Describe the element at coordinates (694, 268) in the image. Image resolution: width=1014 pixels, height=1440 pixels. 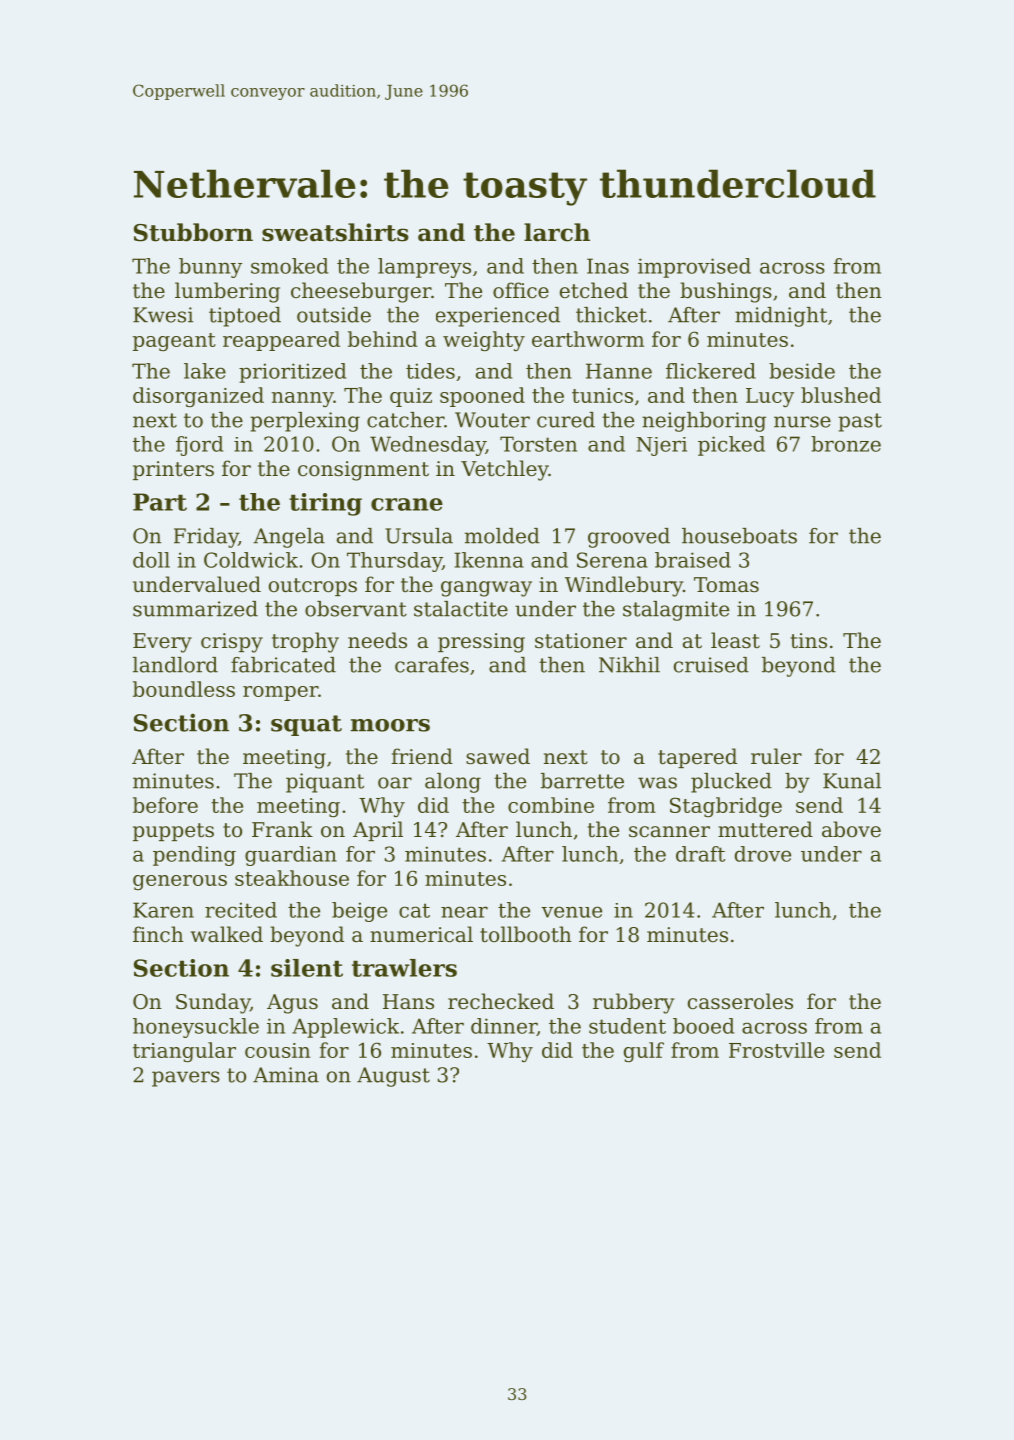
I see `improvised` at that location.
